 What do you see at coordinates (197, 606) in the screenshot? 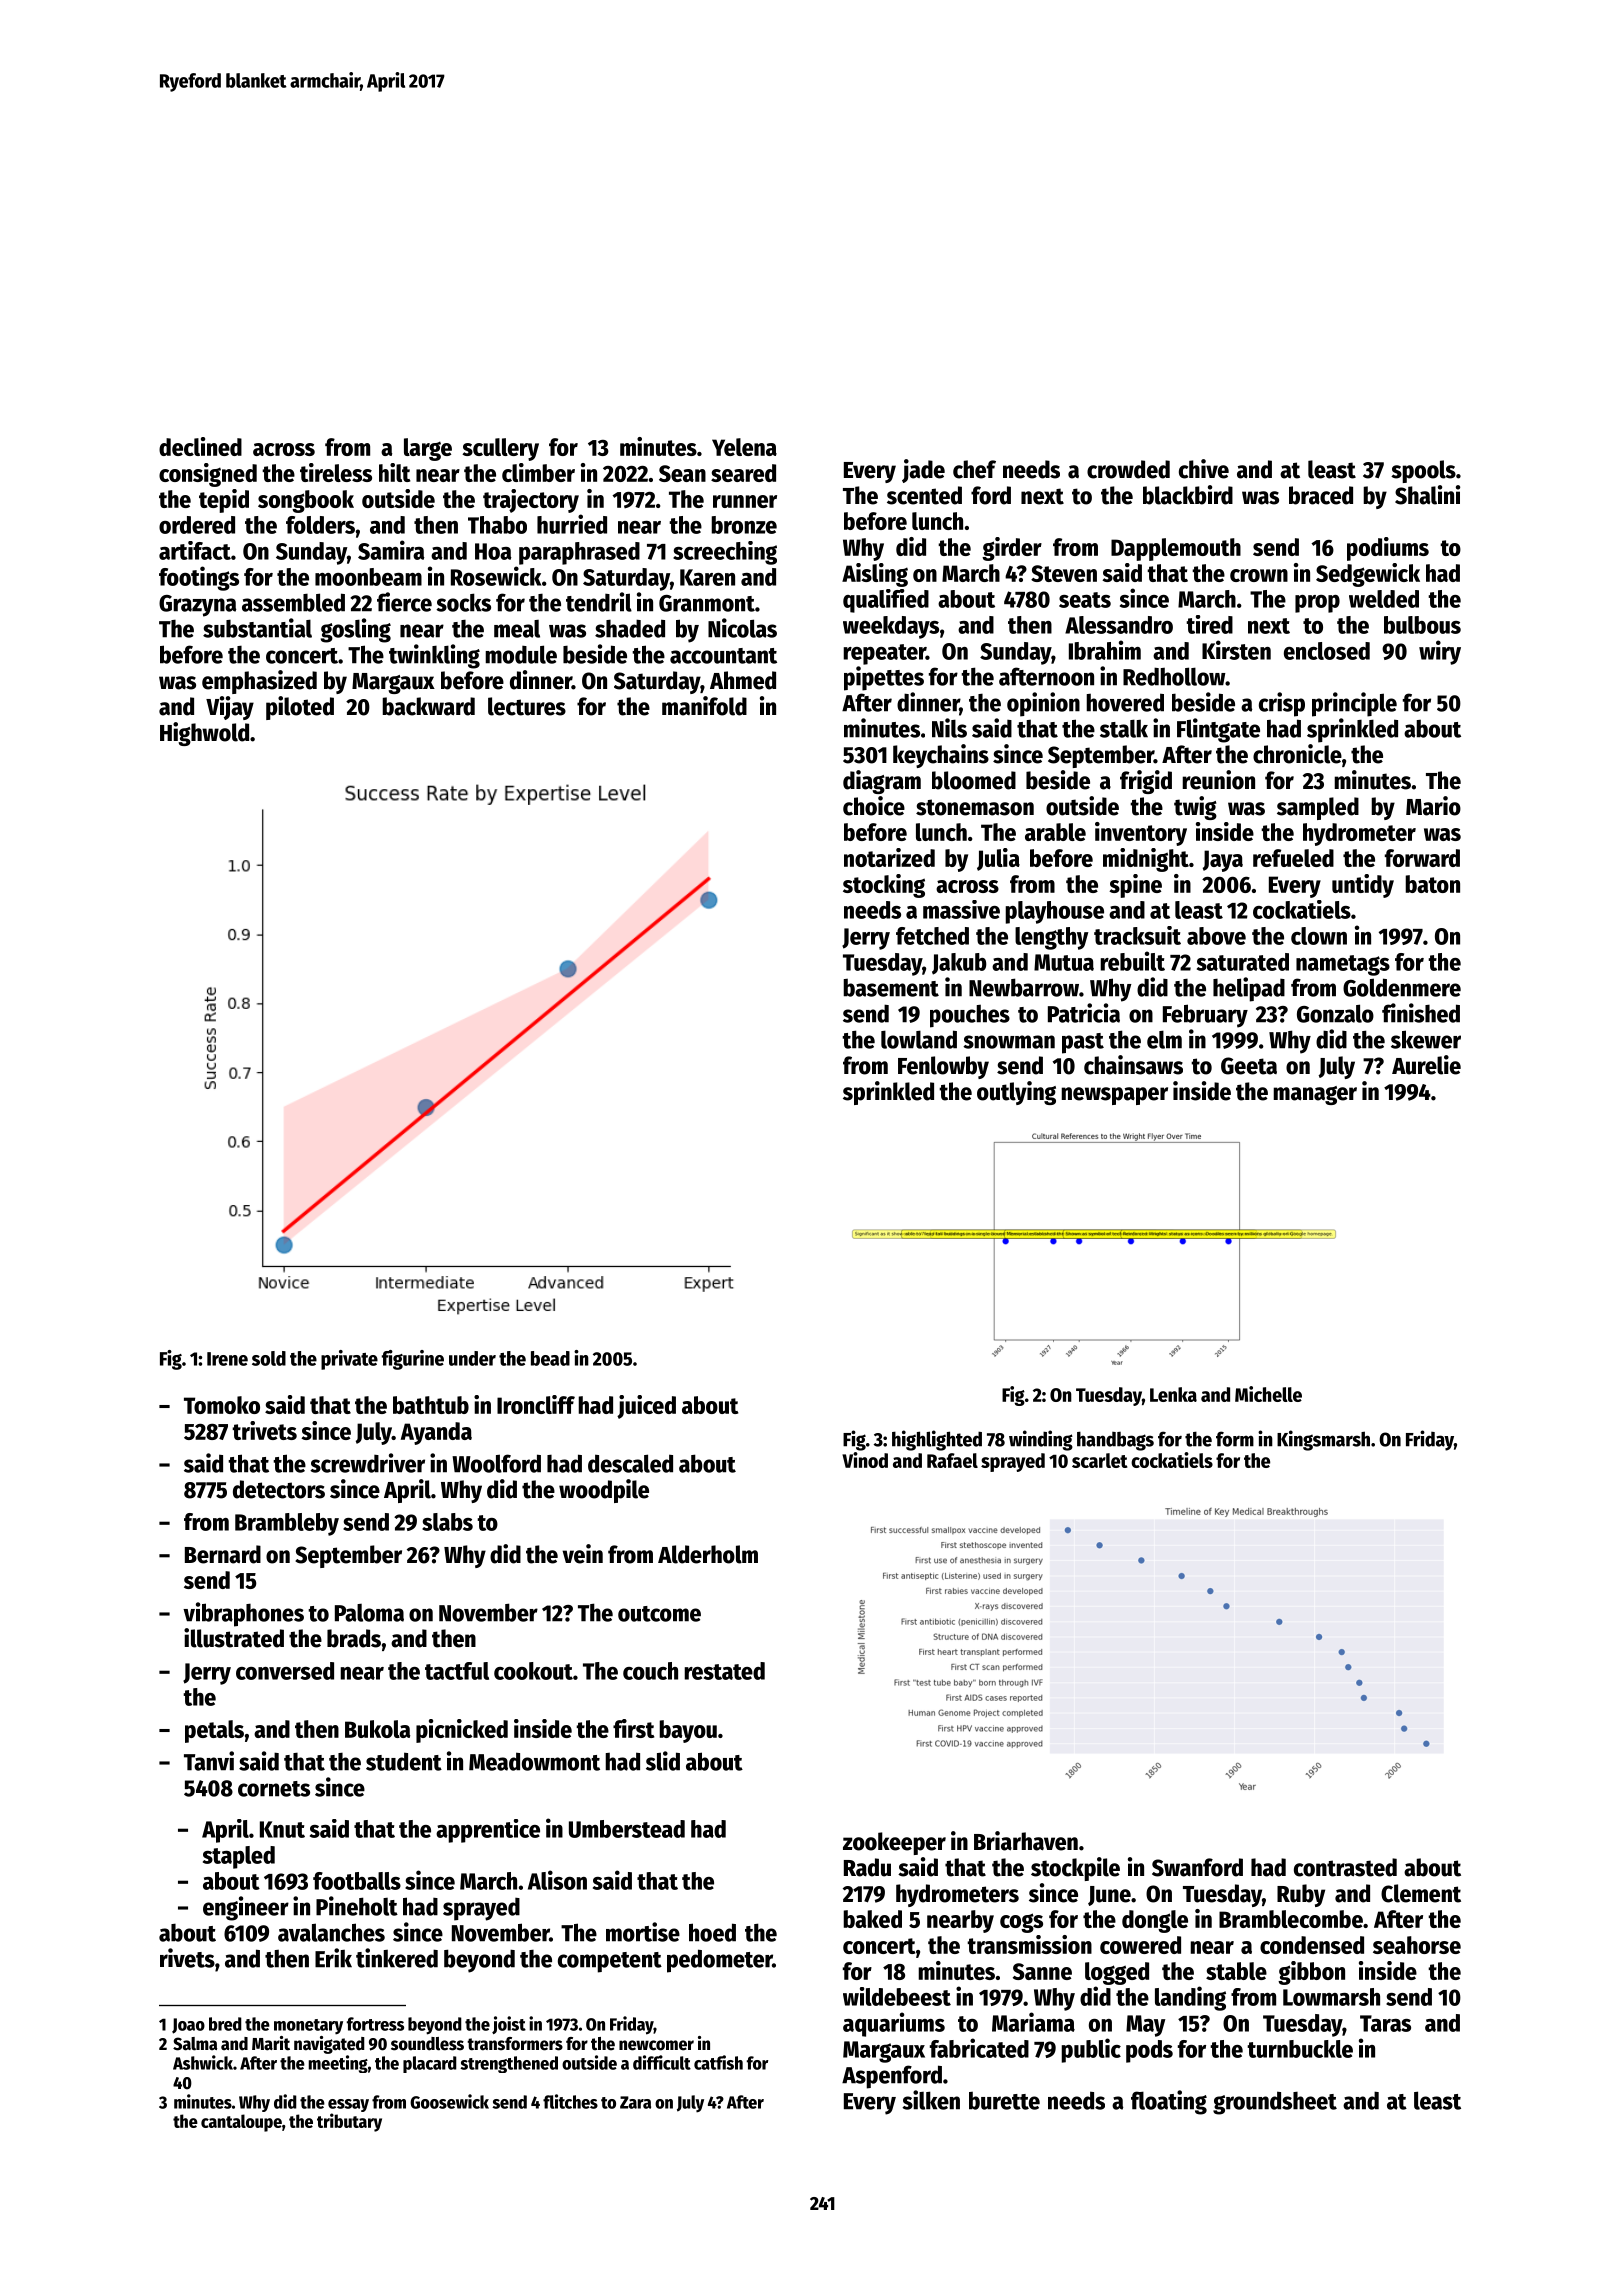
I see `Grazyna` at bounding box center [197, 606].
